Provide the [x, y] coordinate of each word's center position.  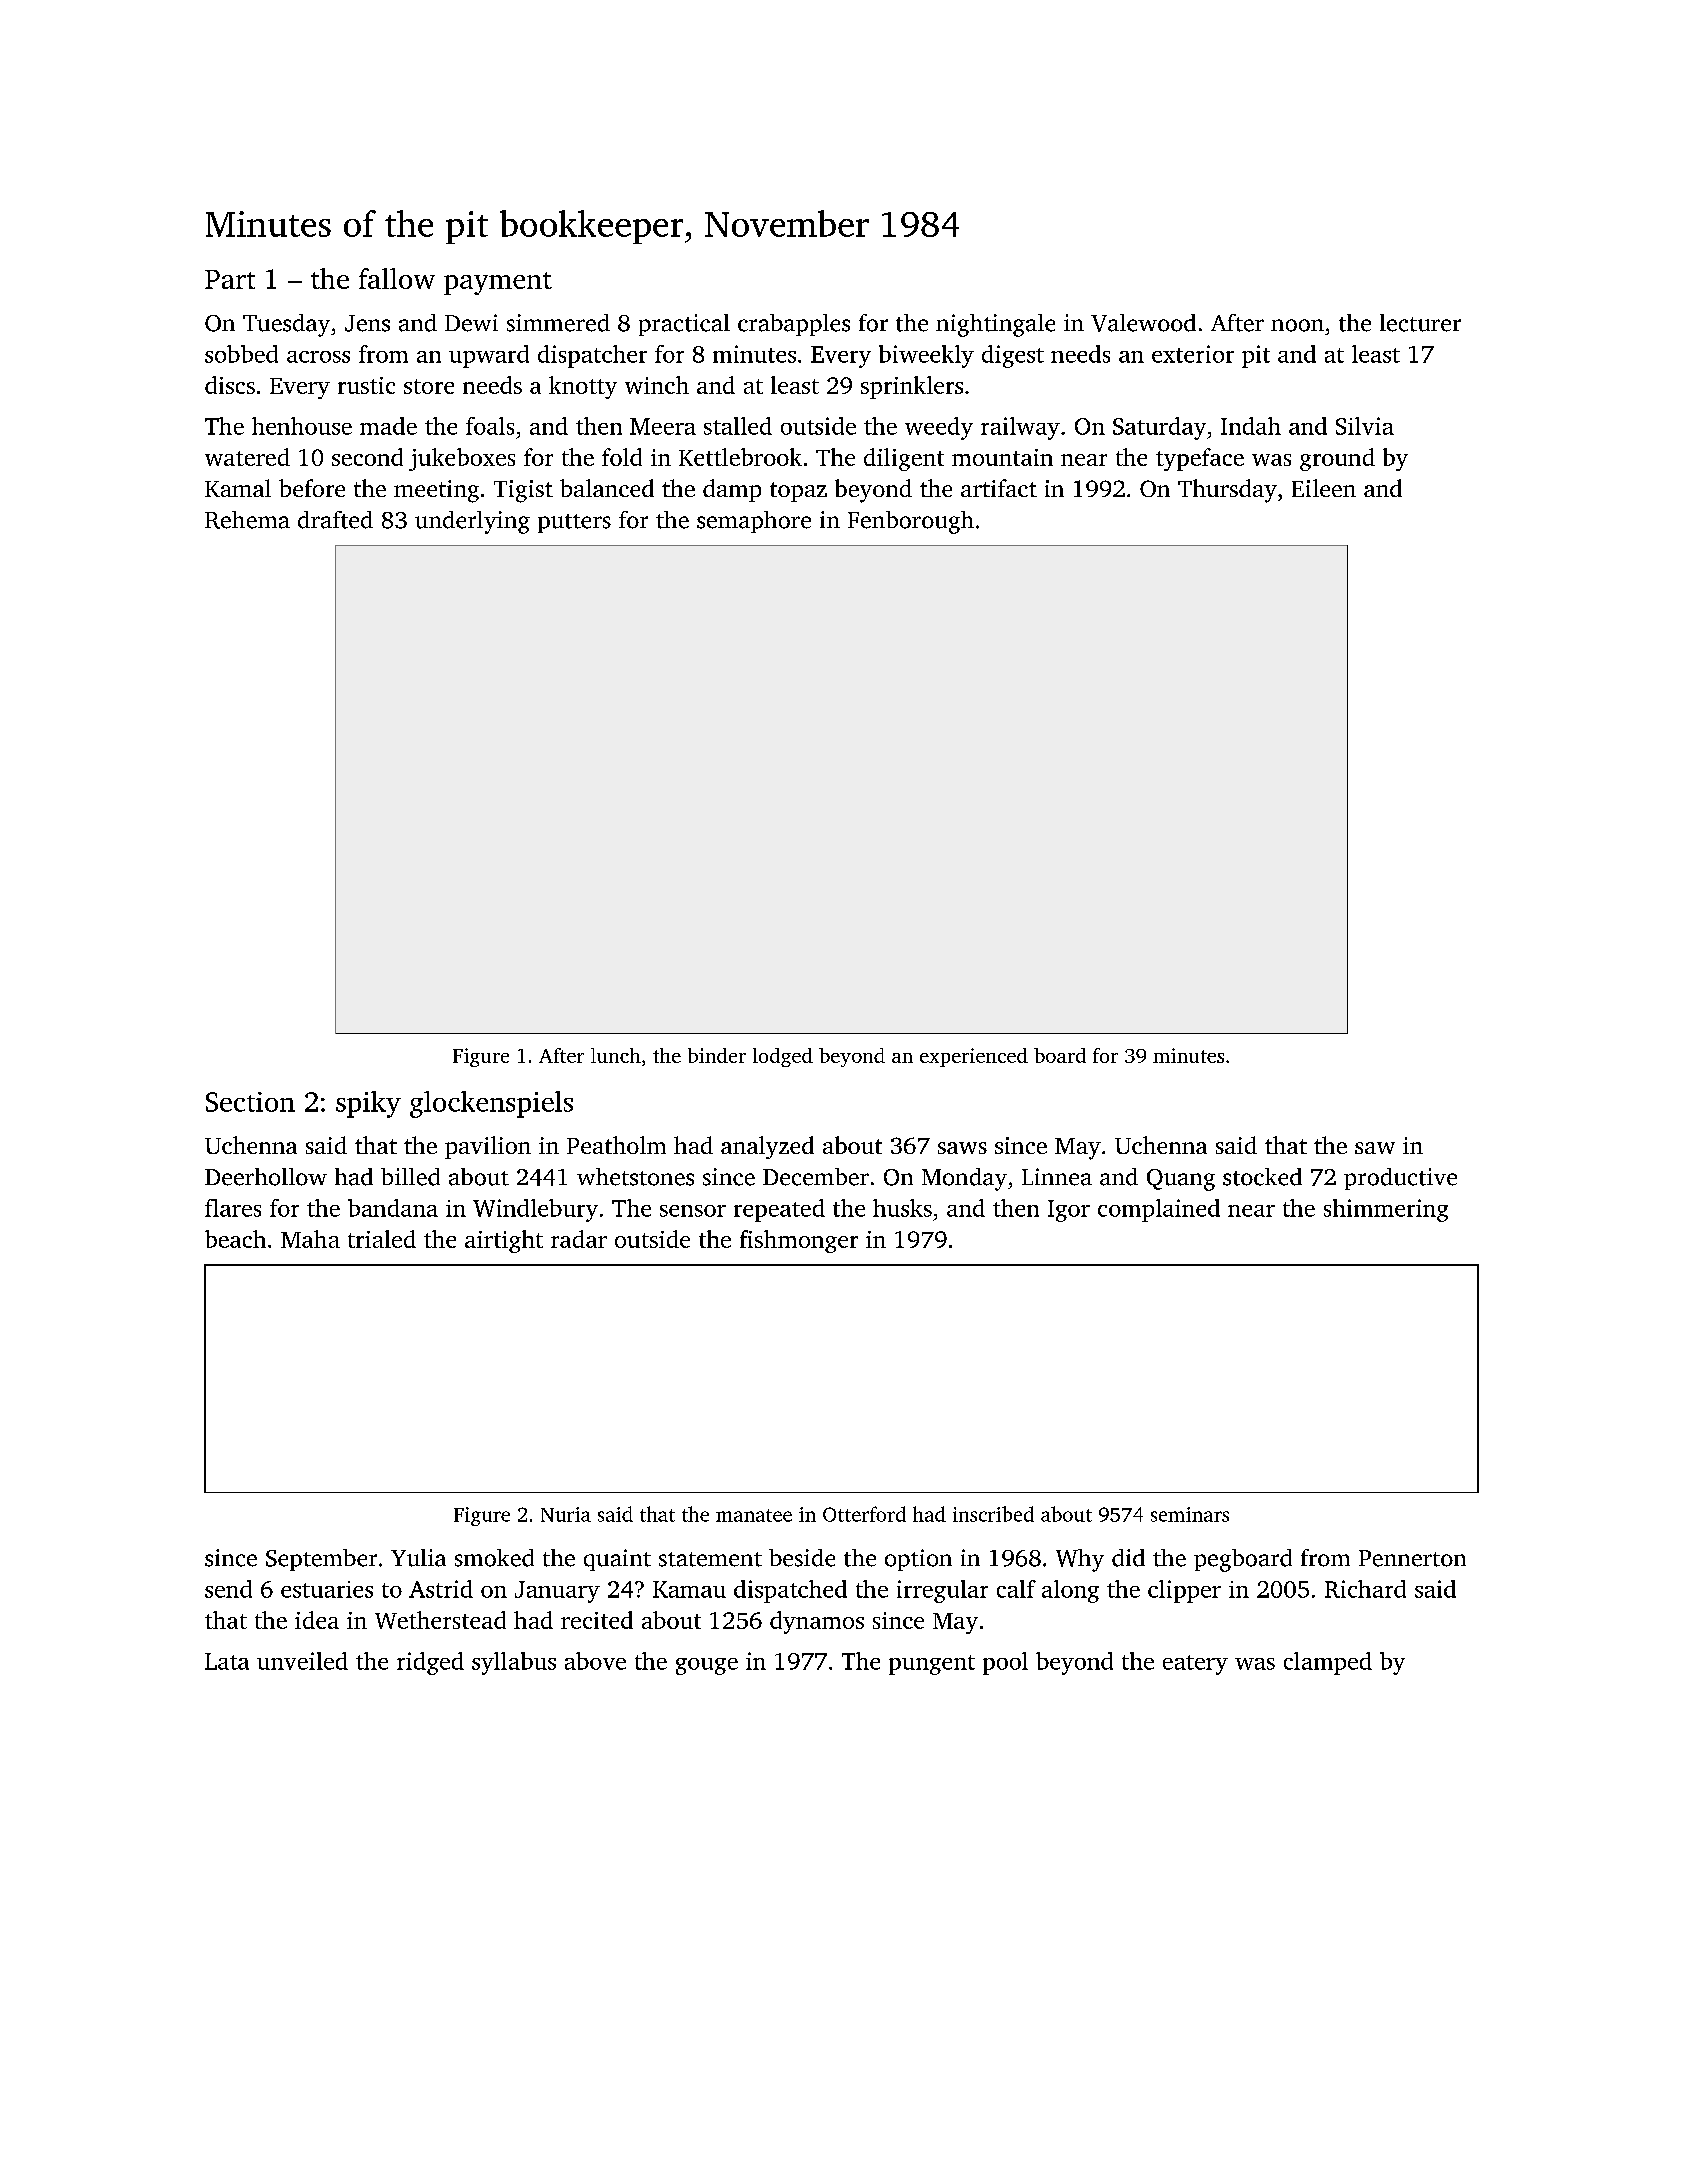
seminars [1190, 1514]
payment [498, 283]
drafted [335, 520]
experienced [974, 1057]
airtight [504, 1241]
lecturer [1420, 323]
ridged [430, 1663]
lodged [783, 1057]
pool [1005, 1663]
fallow [397, 278]
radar [579, 1239]
